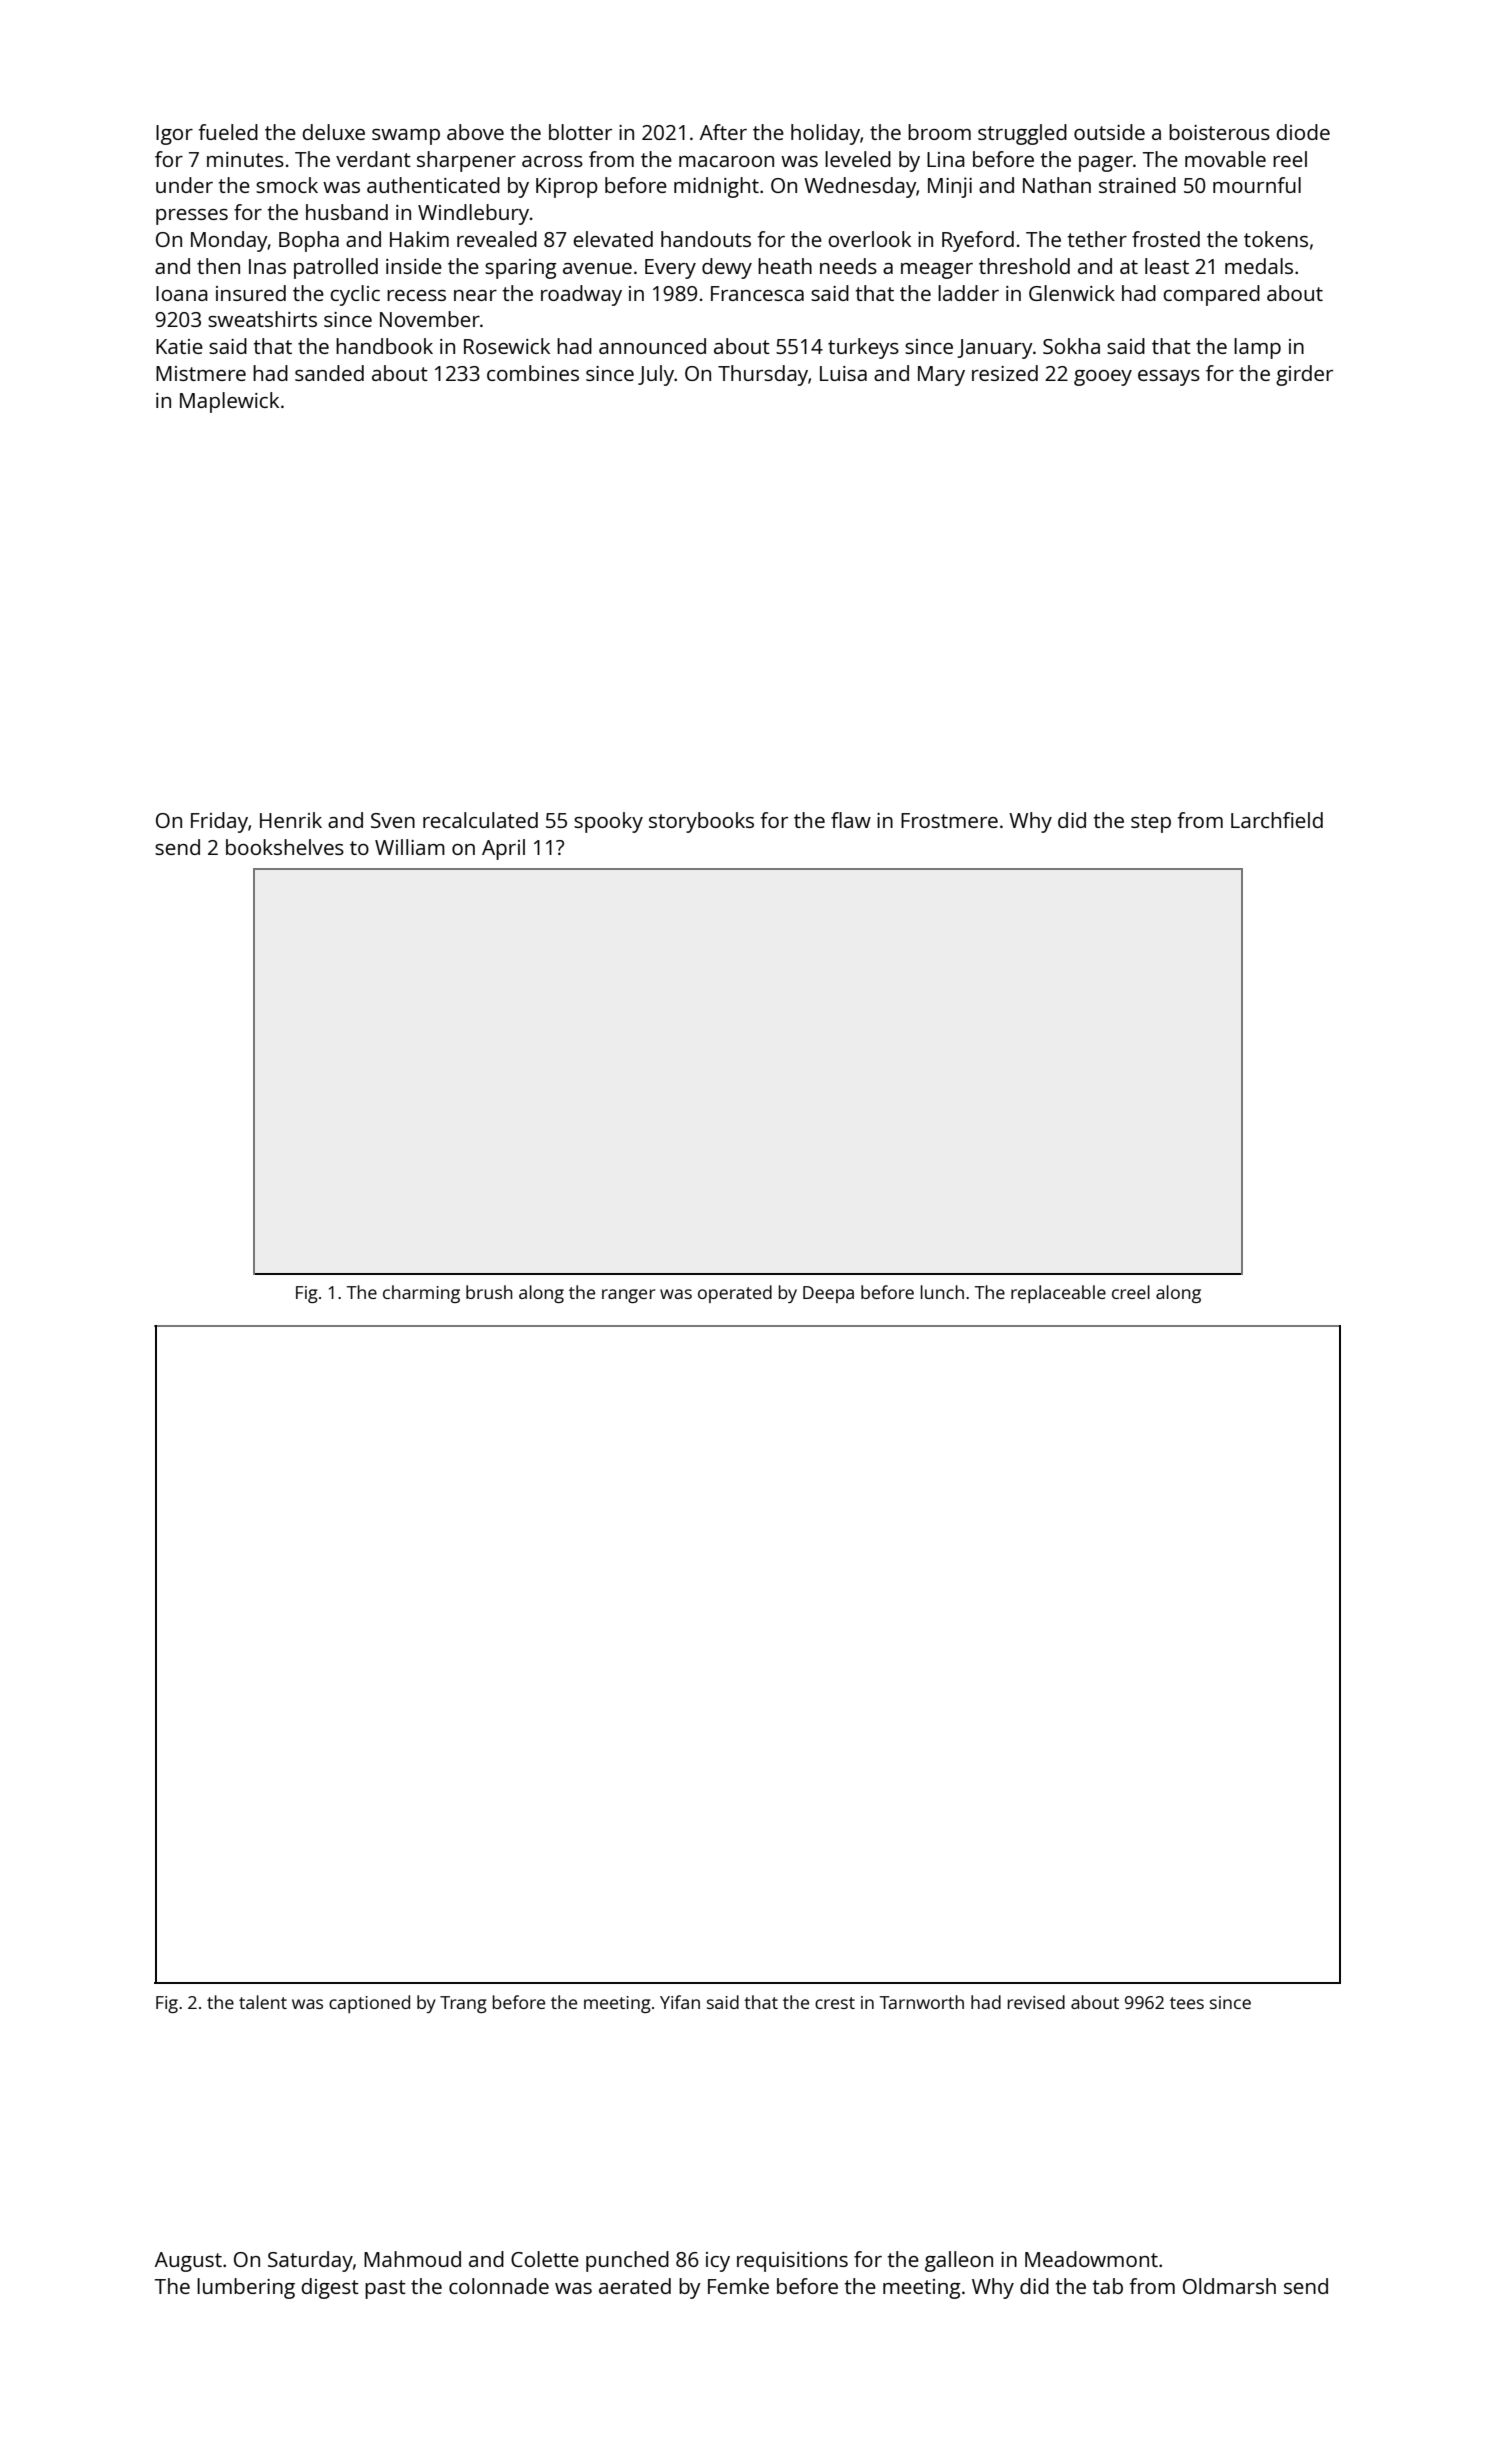 This image has height=2464, width=1496. Describe the element at coordinates (1169, 378) in the image. I see `essays` at that location.
